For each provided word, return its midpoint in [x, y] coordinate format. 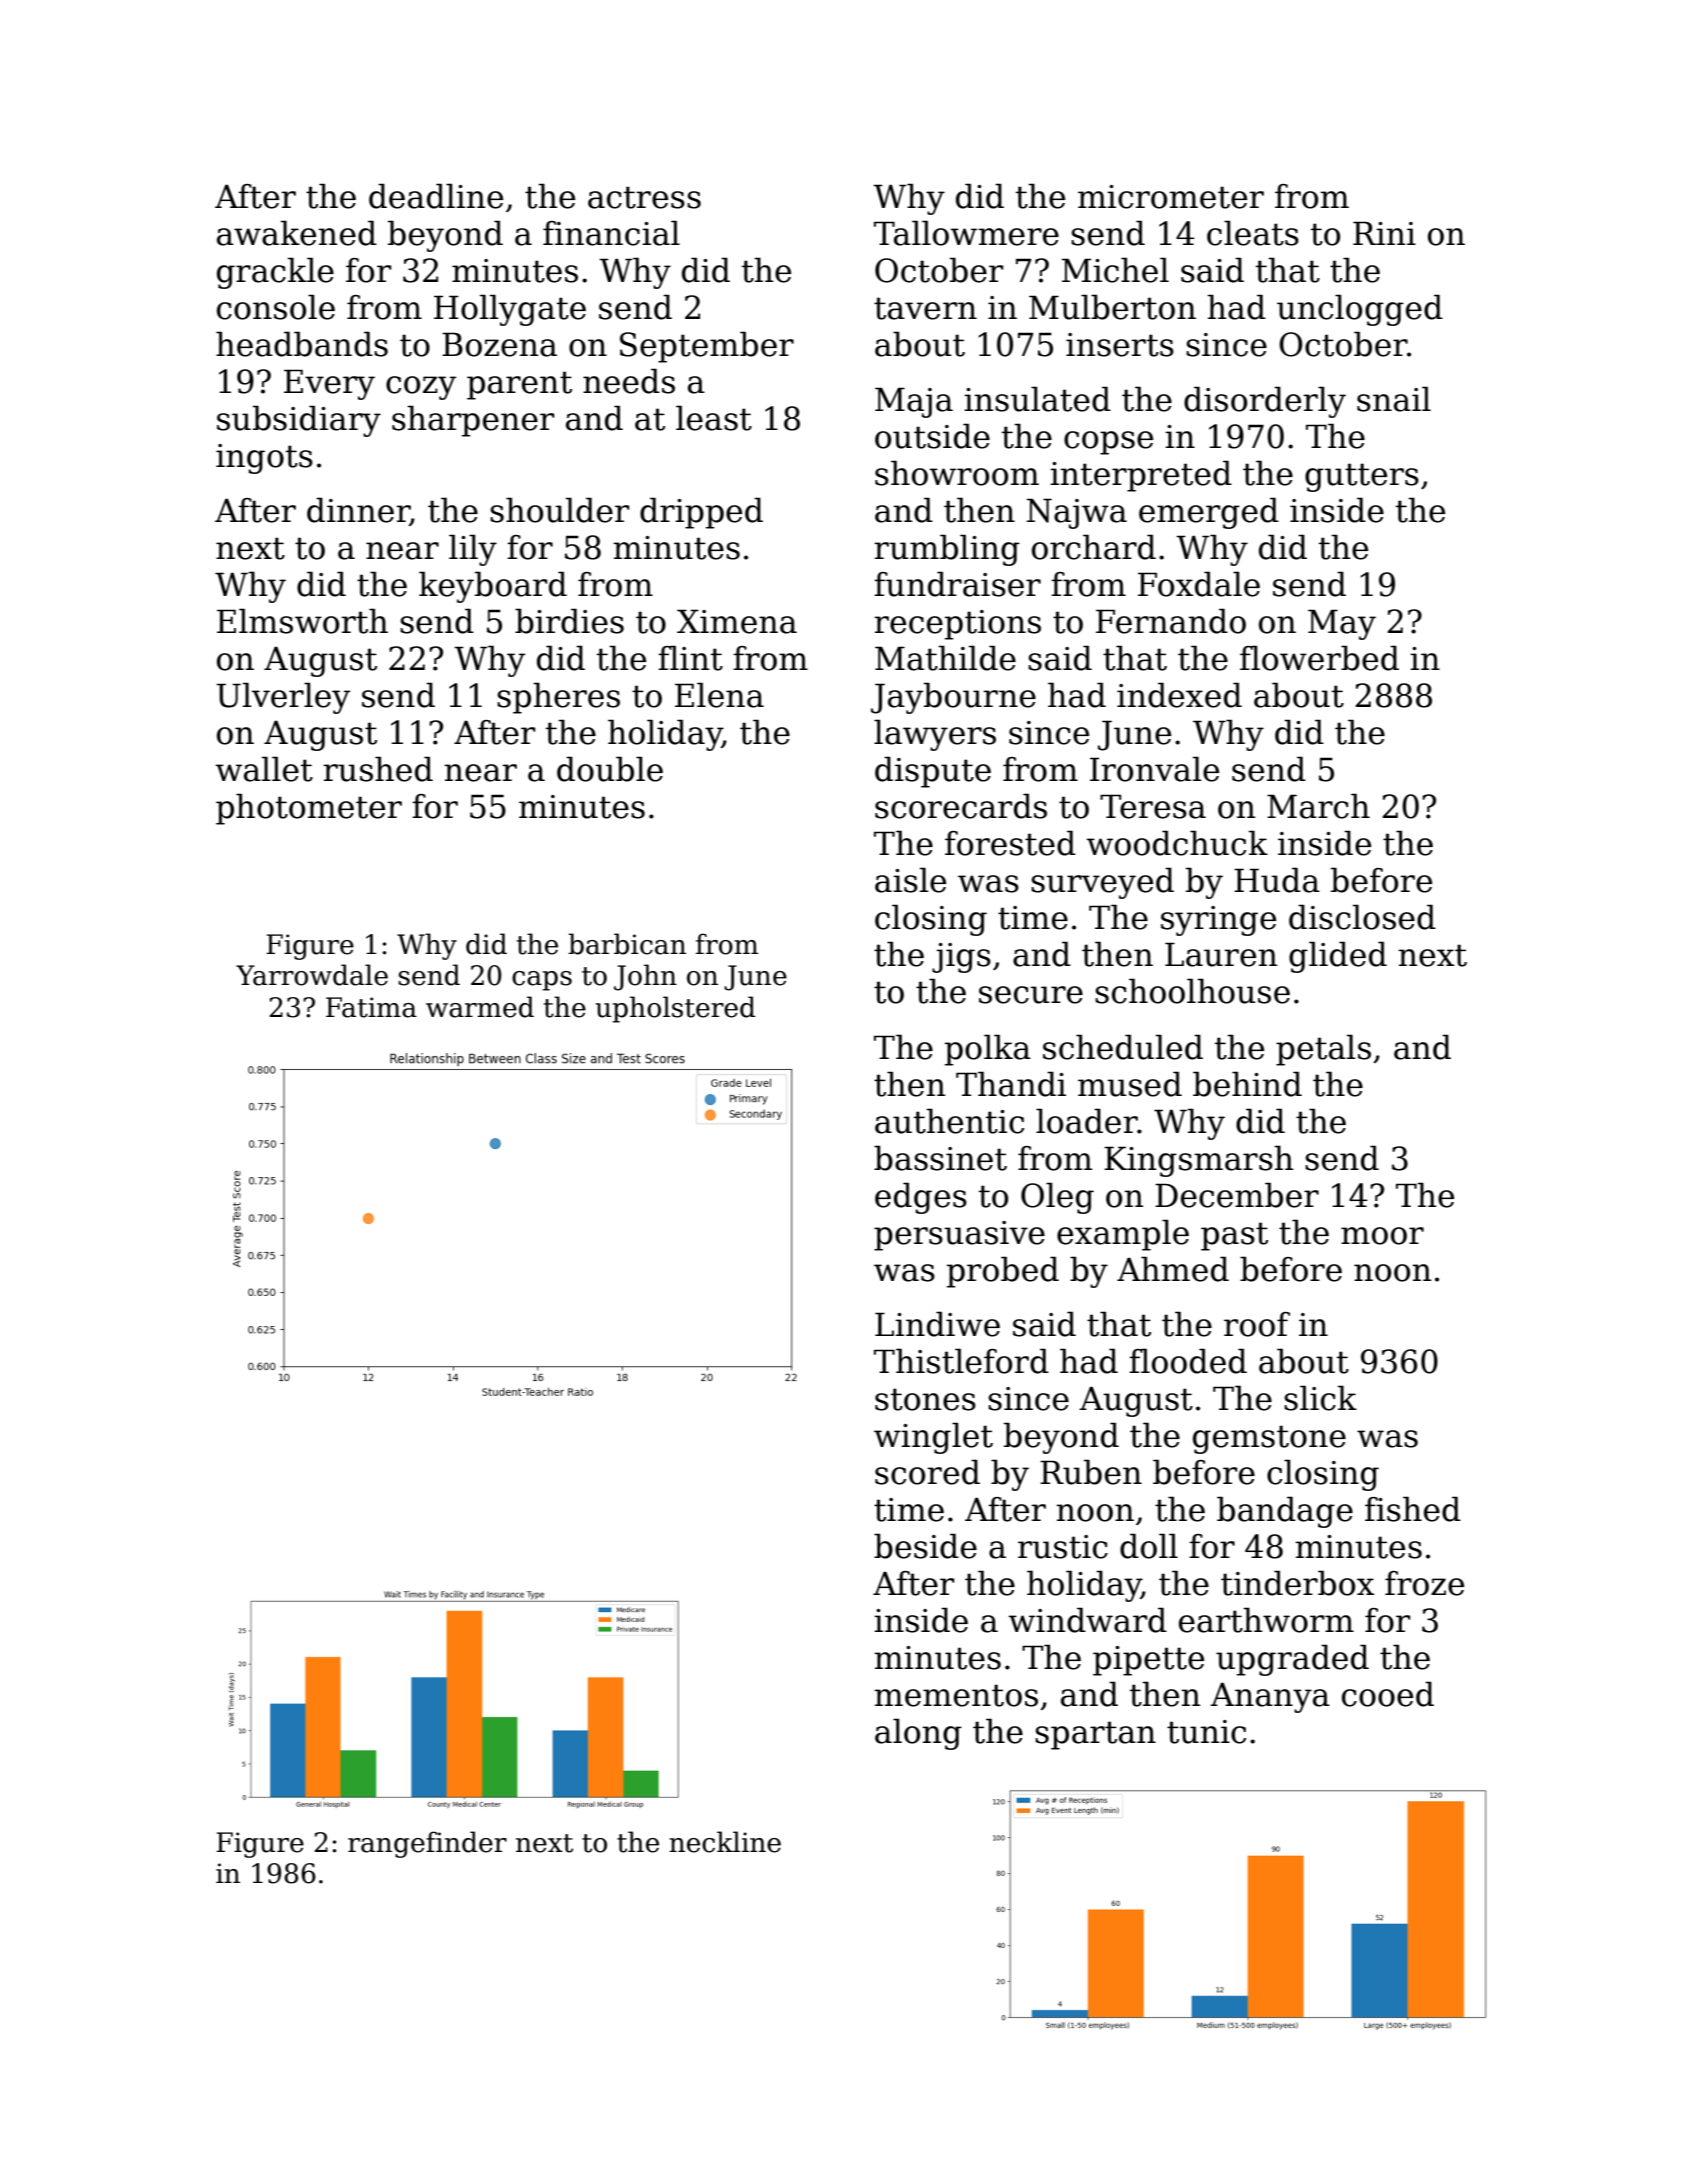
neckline [725, 1842]
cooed [1388, 1694]
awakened [297, 233]
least [714, 418]
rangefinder [427, 1844]
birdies [569, 621]
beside [925, 1546]
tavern [925, 308]
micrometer [1171, 197]
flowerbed [1319, 658]
